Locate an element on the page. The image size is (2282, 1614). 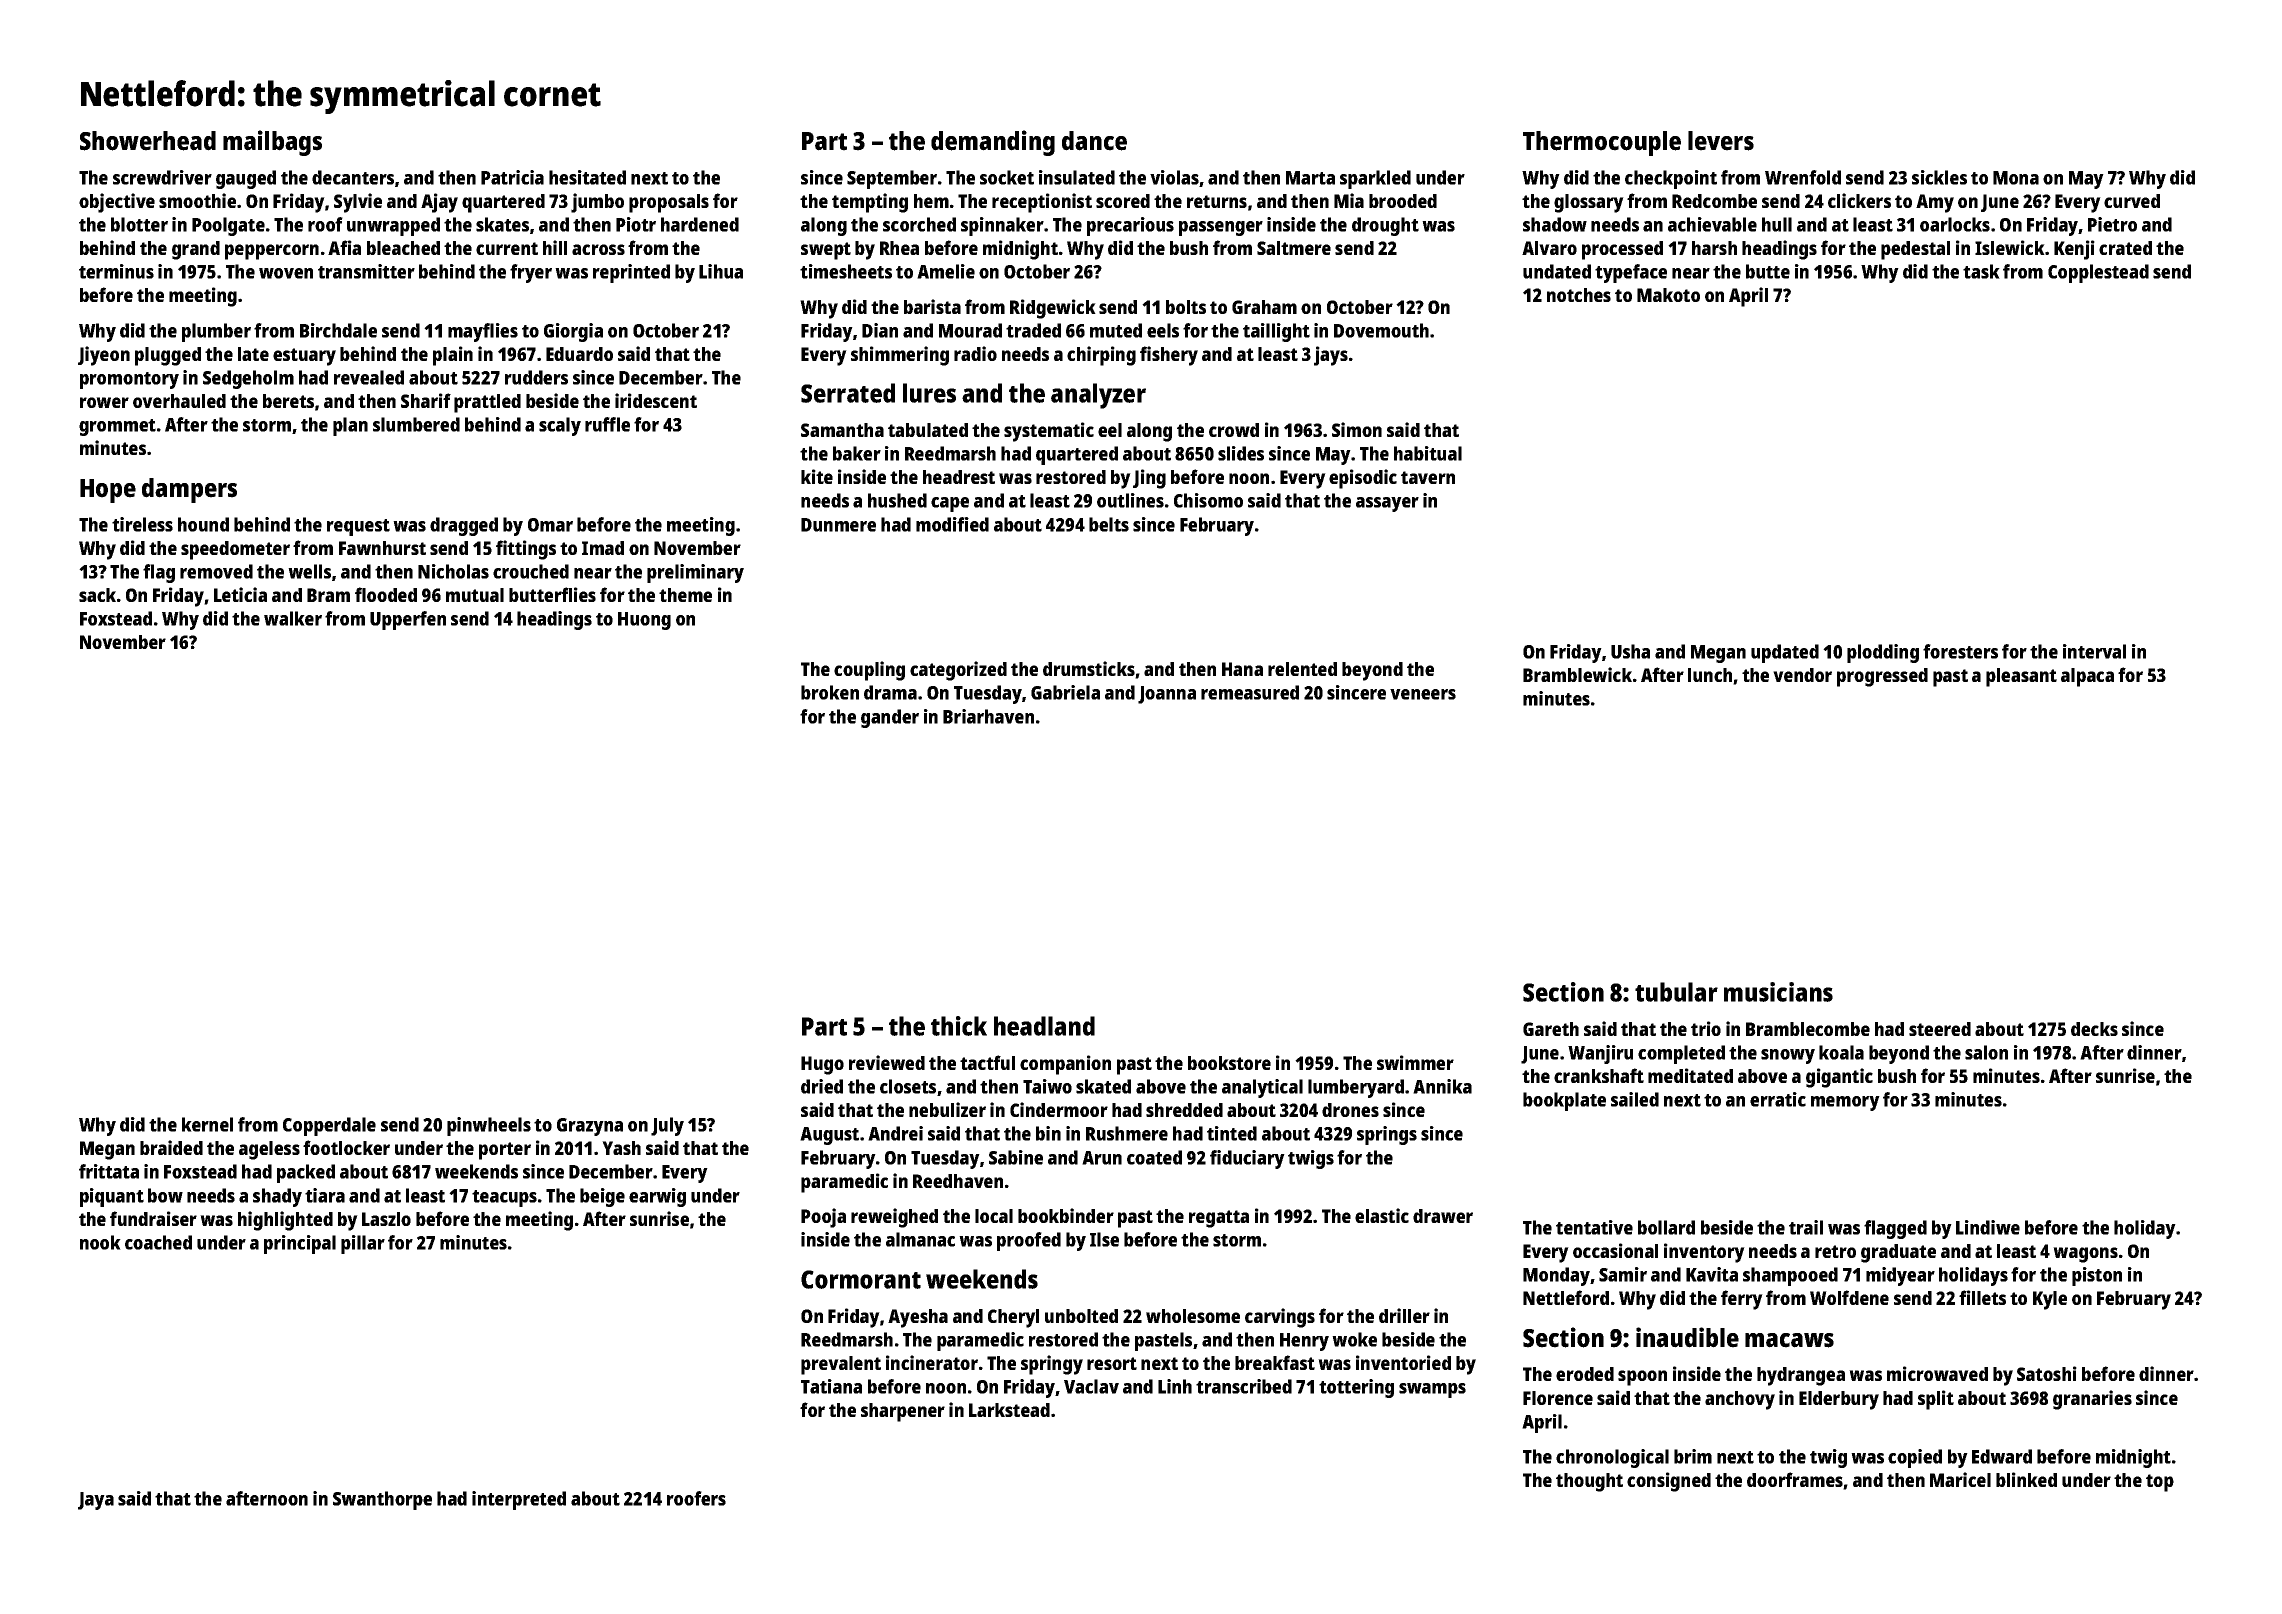
prevalent is located at coordinates (841, 1365).
